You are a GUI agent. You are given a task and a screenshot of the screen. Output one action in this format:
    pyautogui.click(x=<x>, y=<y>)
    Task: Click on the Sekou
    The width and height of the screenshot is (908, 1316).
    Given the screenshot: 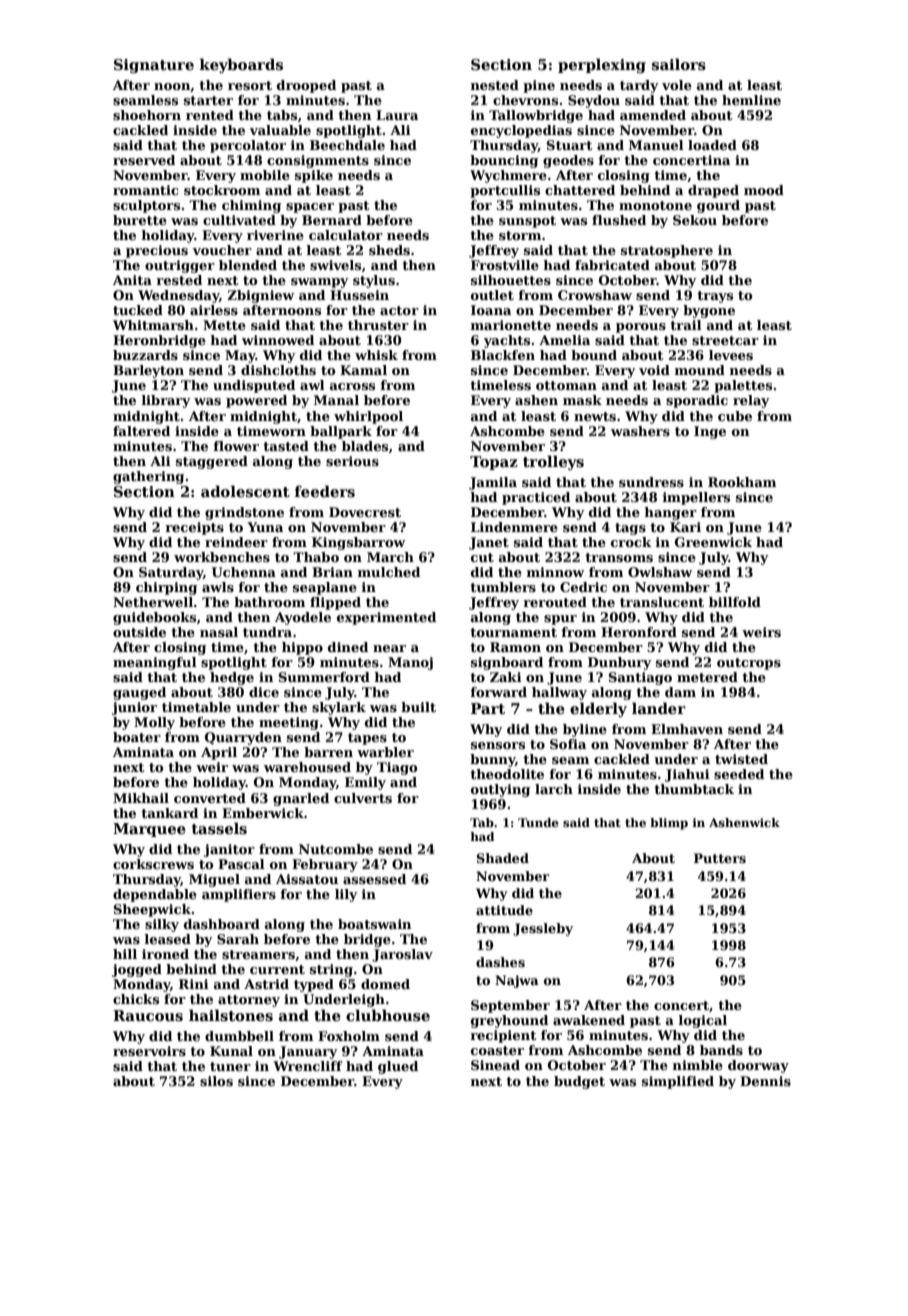 What is the action you would take?
    pyautogui.click(x=695, y=220)
